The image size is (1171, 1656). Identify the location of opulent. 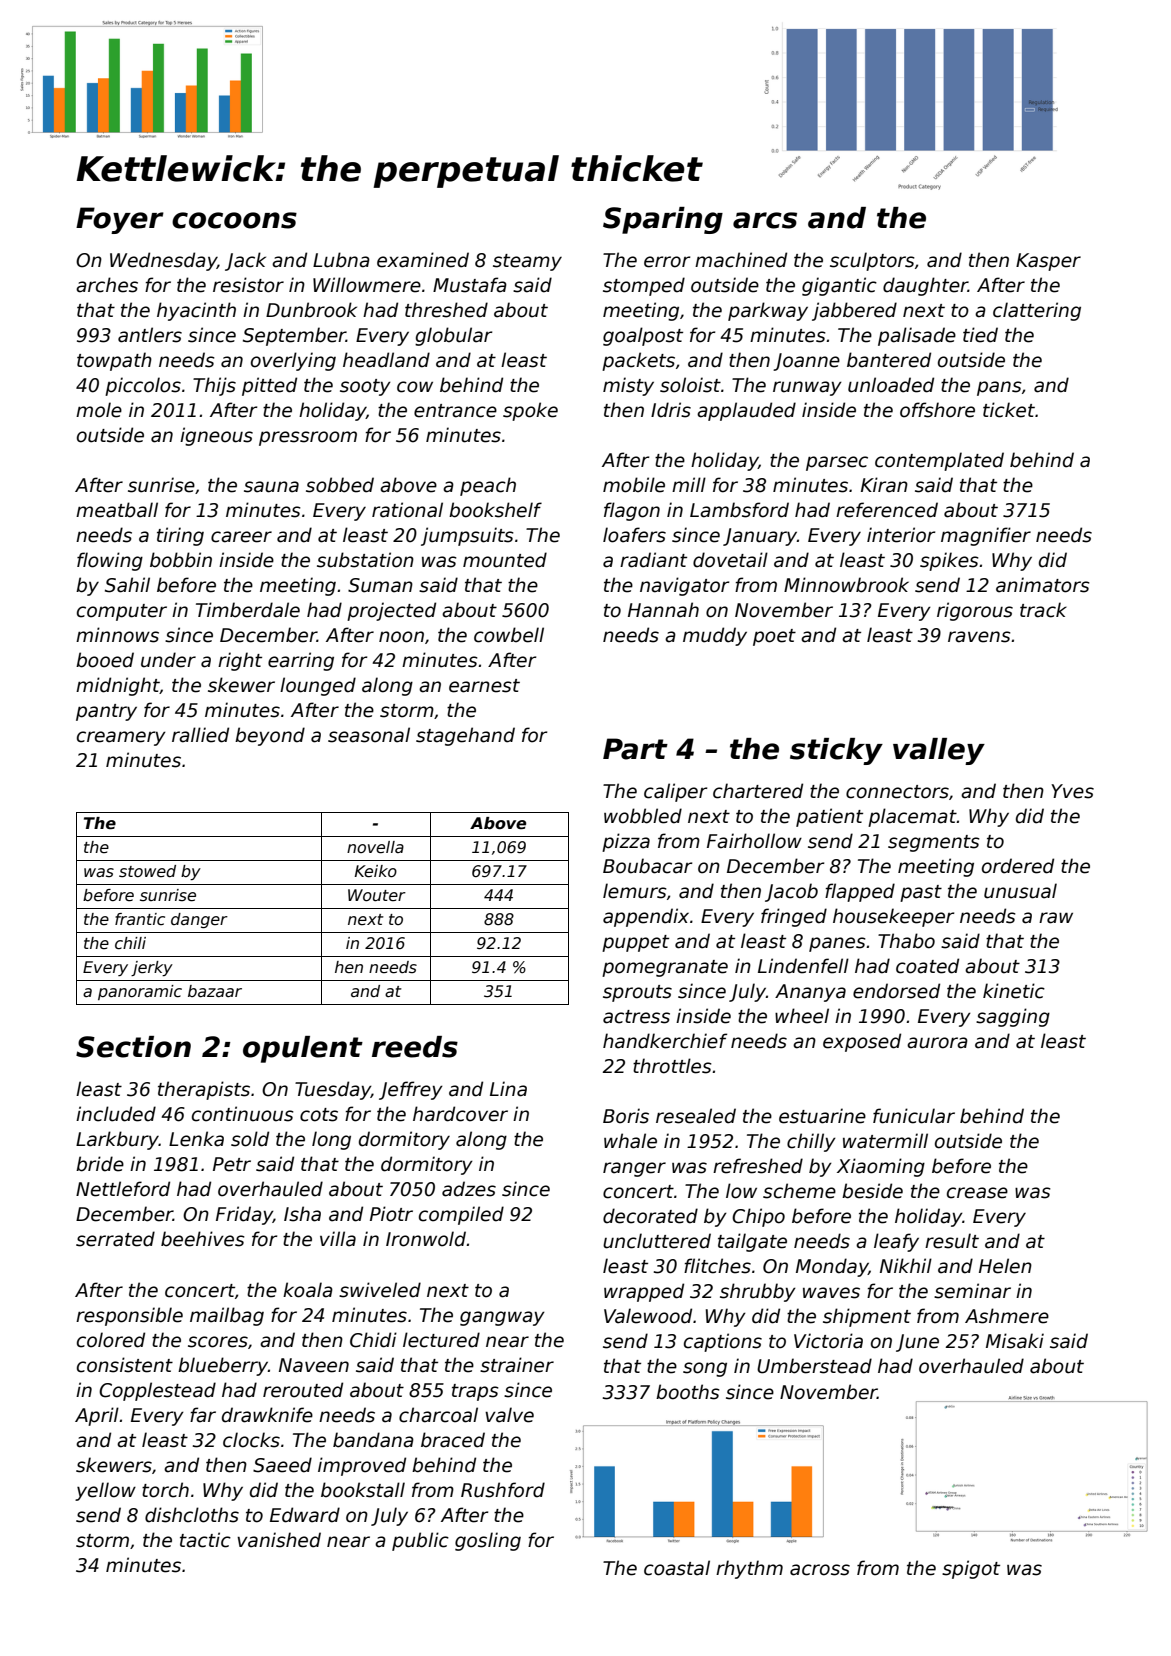
(303, 1049).
